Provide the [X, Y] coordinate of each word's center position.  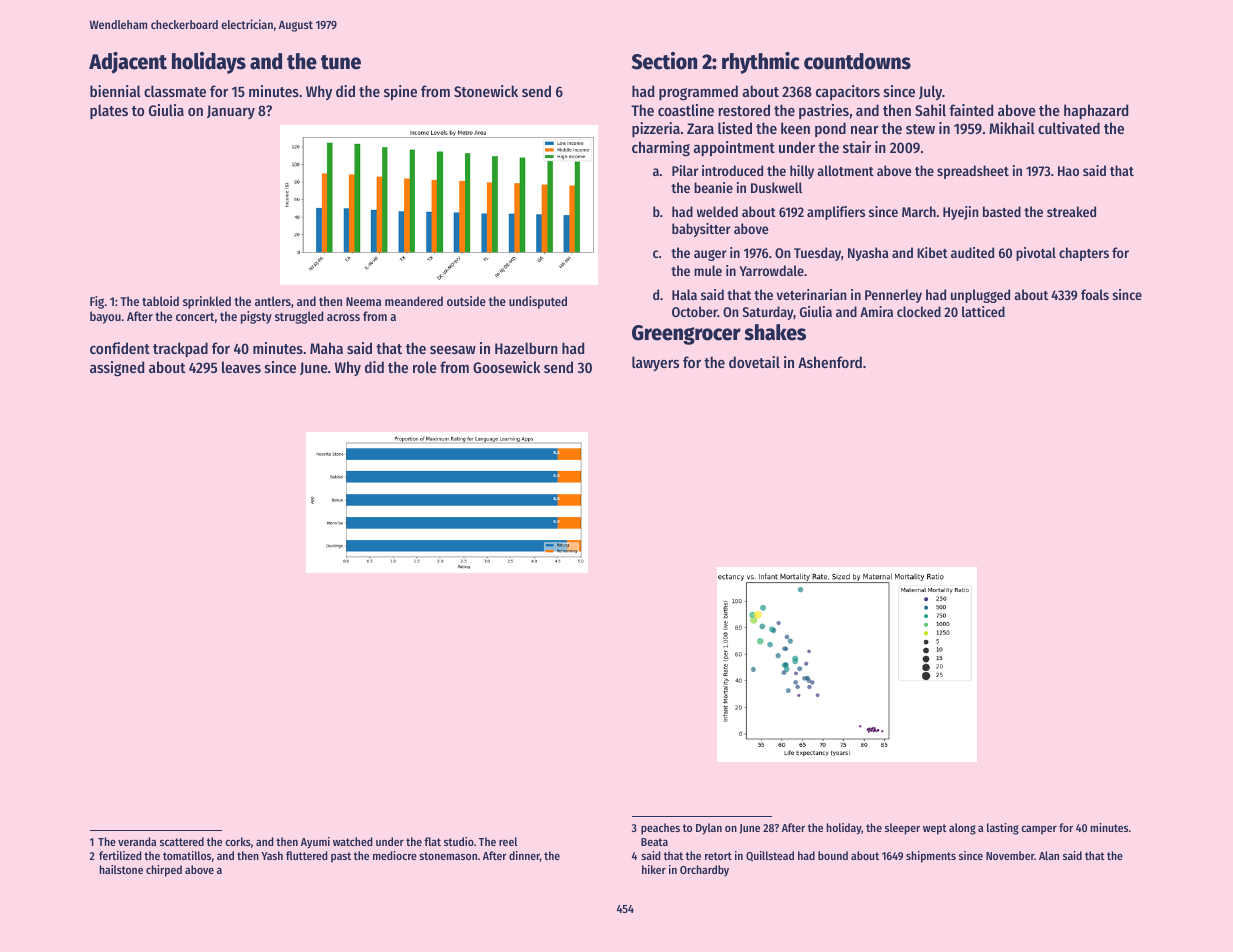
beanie [713, 187]
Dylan [709, 829]
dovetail [754, 362]
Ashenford [830, 362]
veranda [137, 841]
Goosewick [506, 367]
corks [238, 841]
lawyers [655, 363]
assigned [117, 369]
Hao [1068, 171]
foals [1095, 294]
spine [400, 92]
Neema [363, 301]
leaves [241, 367]
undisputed [538, 302]
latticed [983, 311]
